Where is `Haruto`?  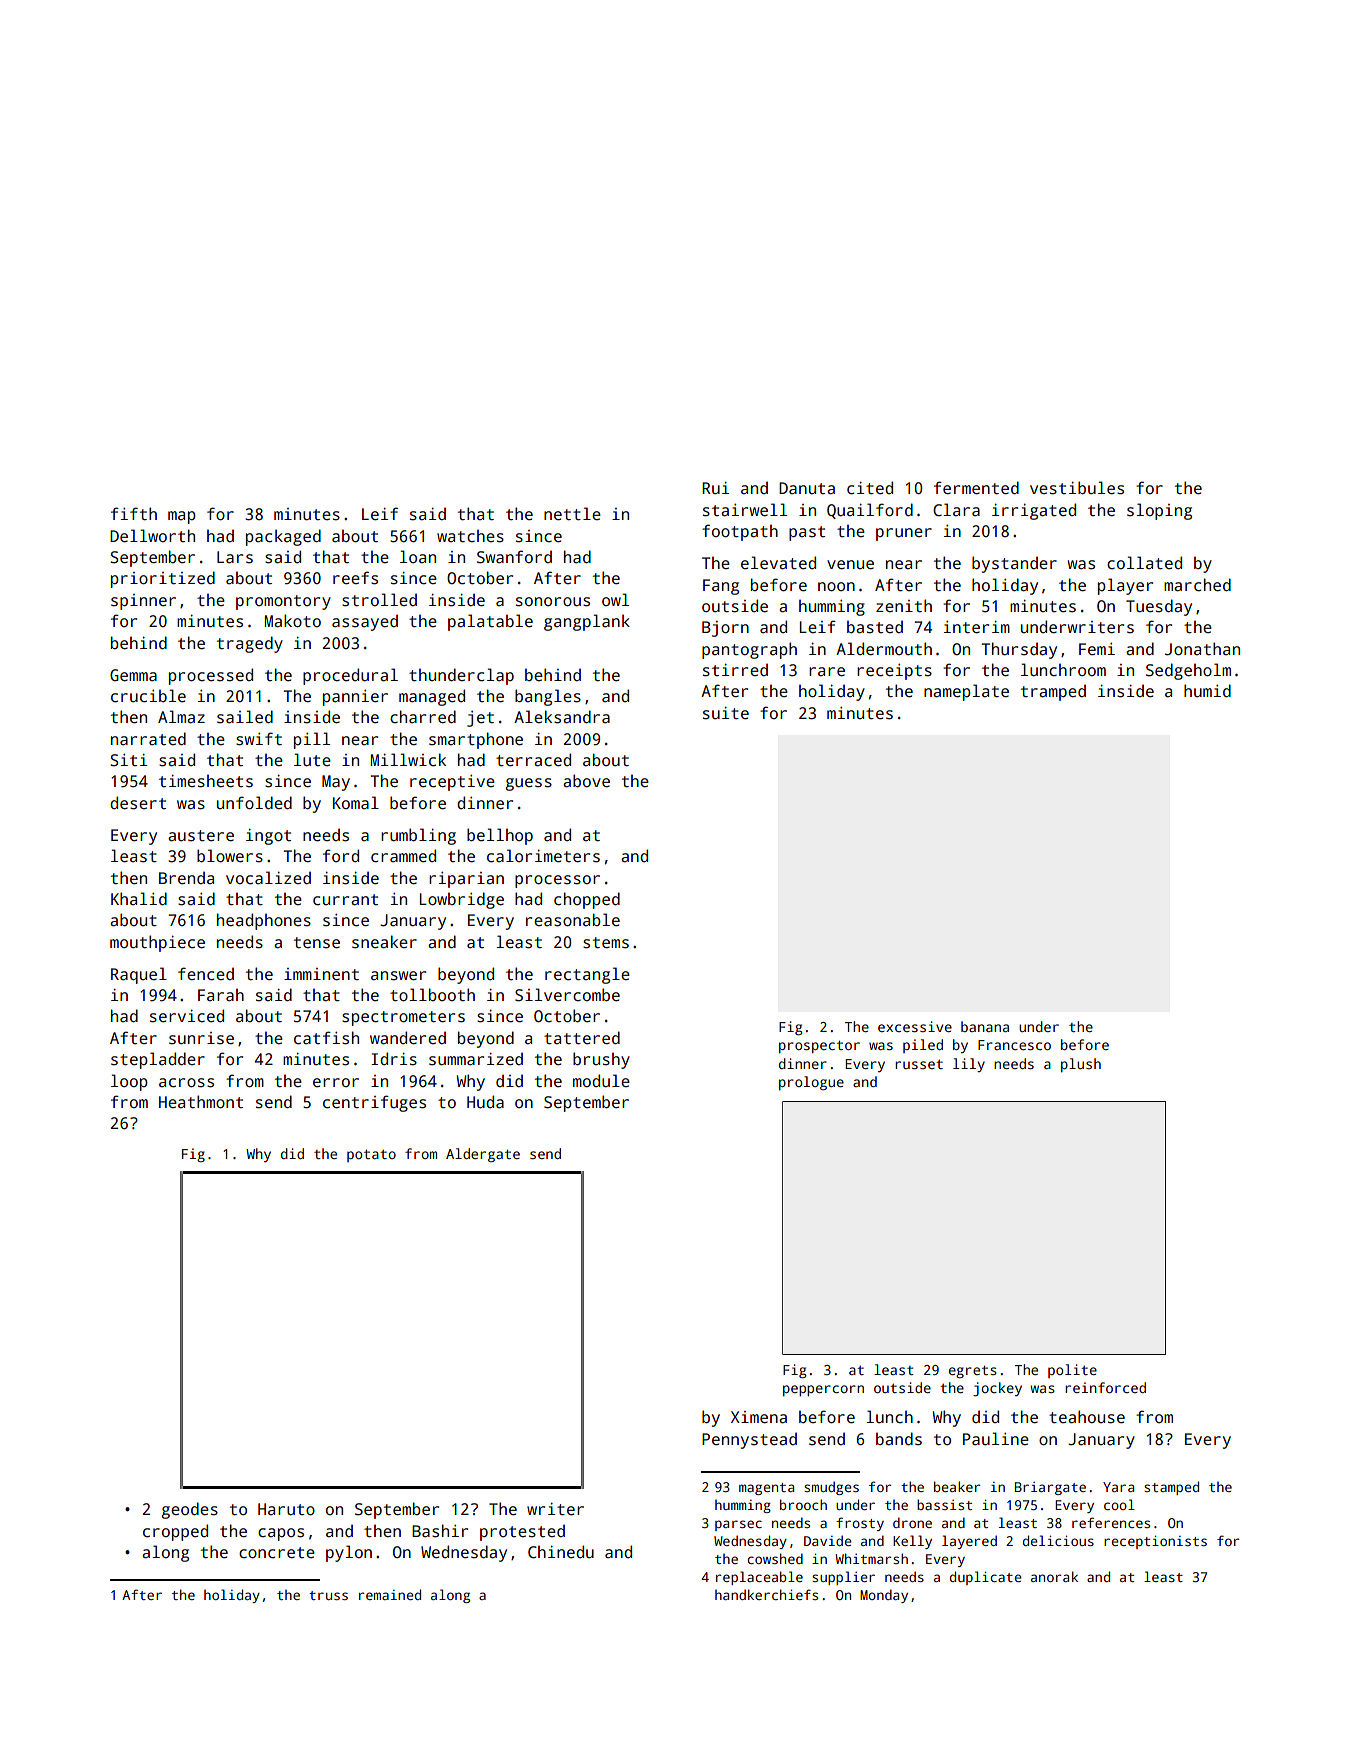 Haruto is located at coordinates (286, 1509).
